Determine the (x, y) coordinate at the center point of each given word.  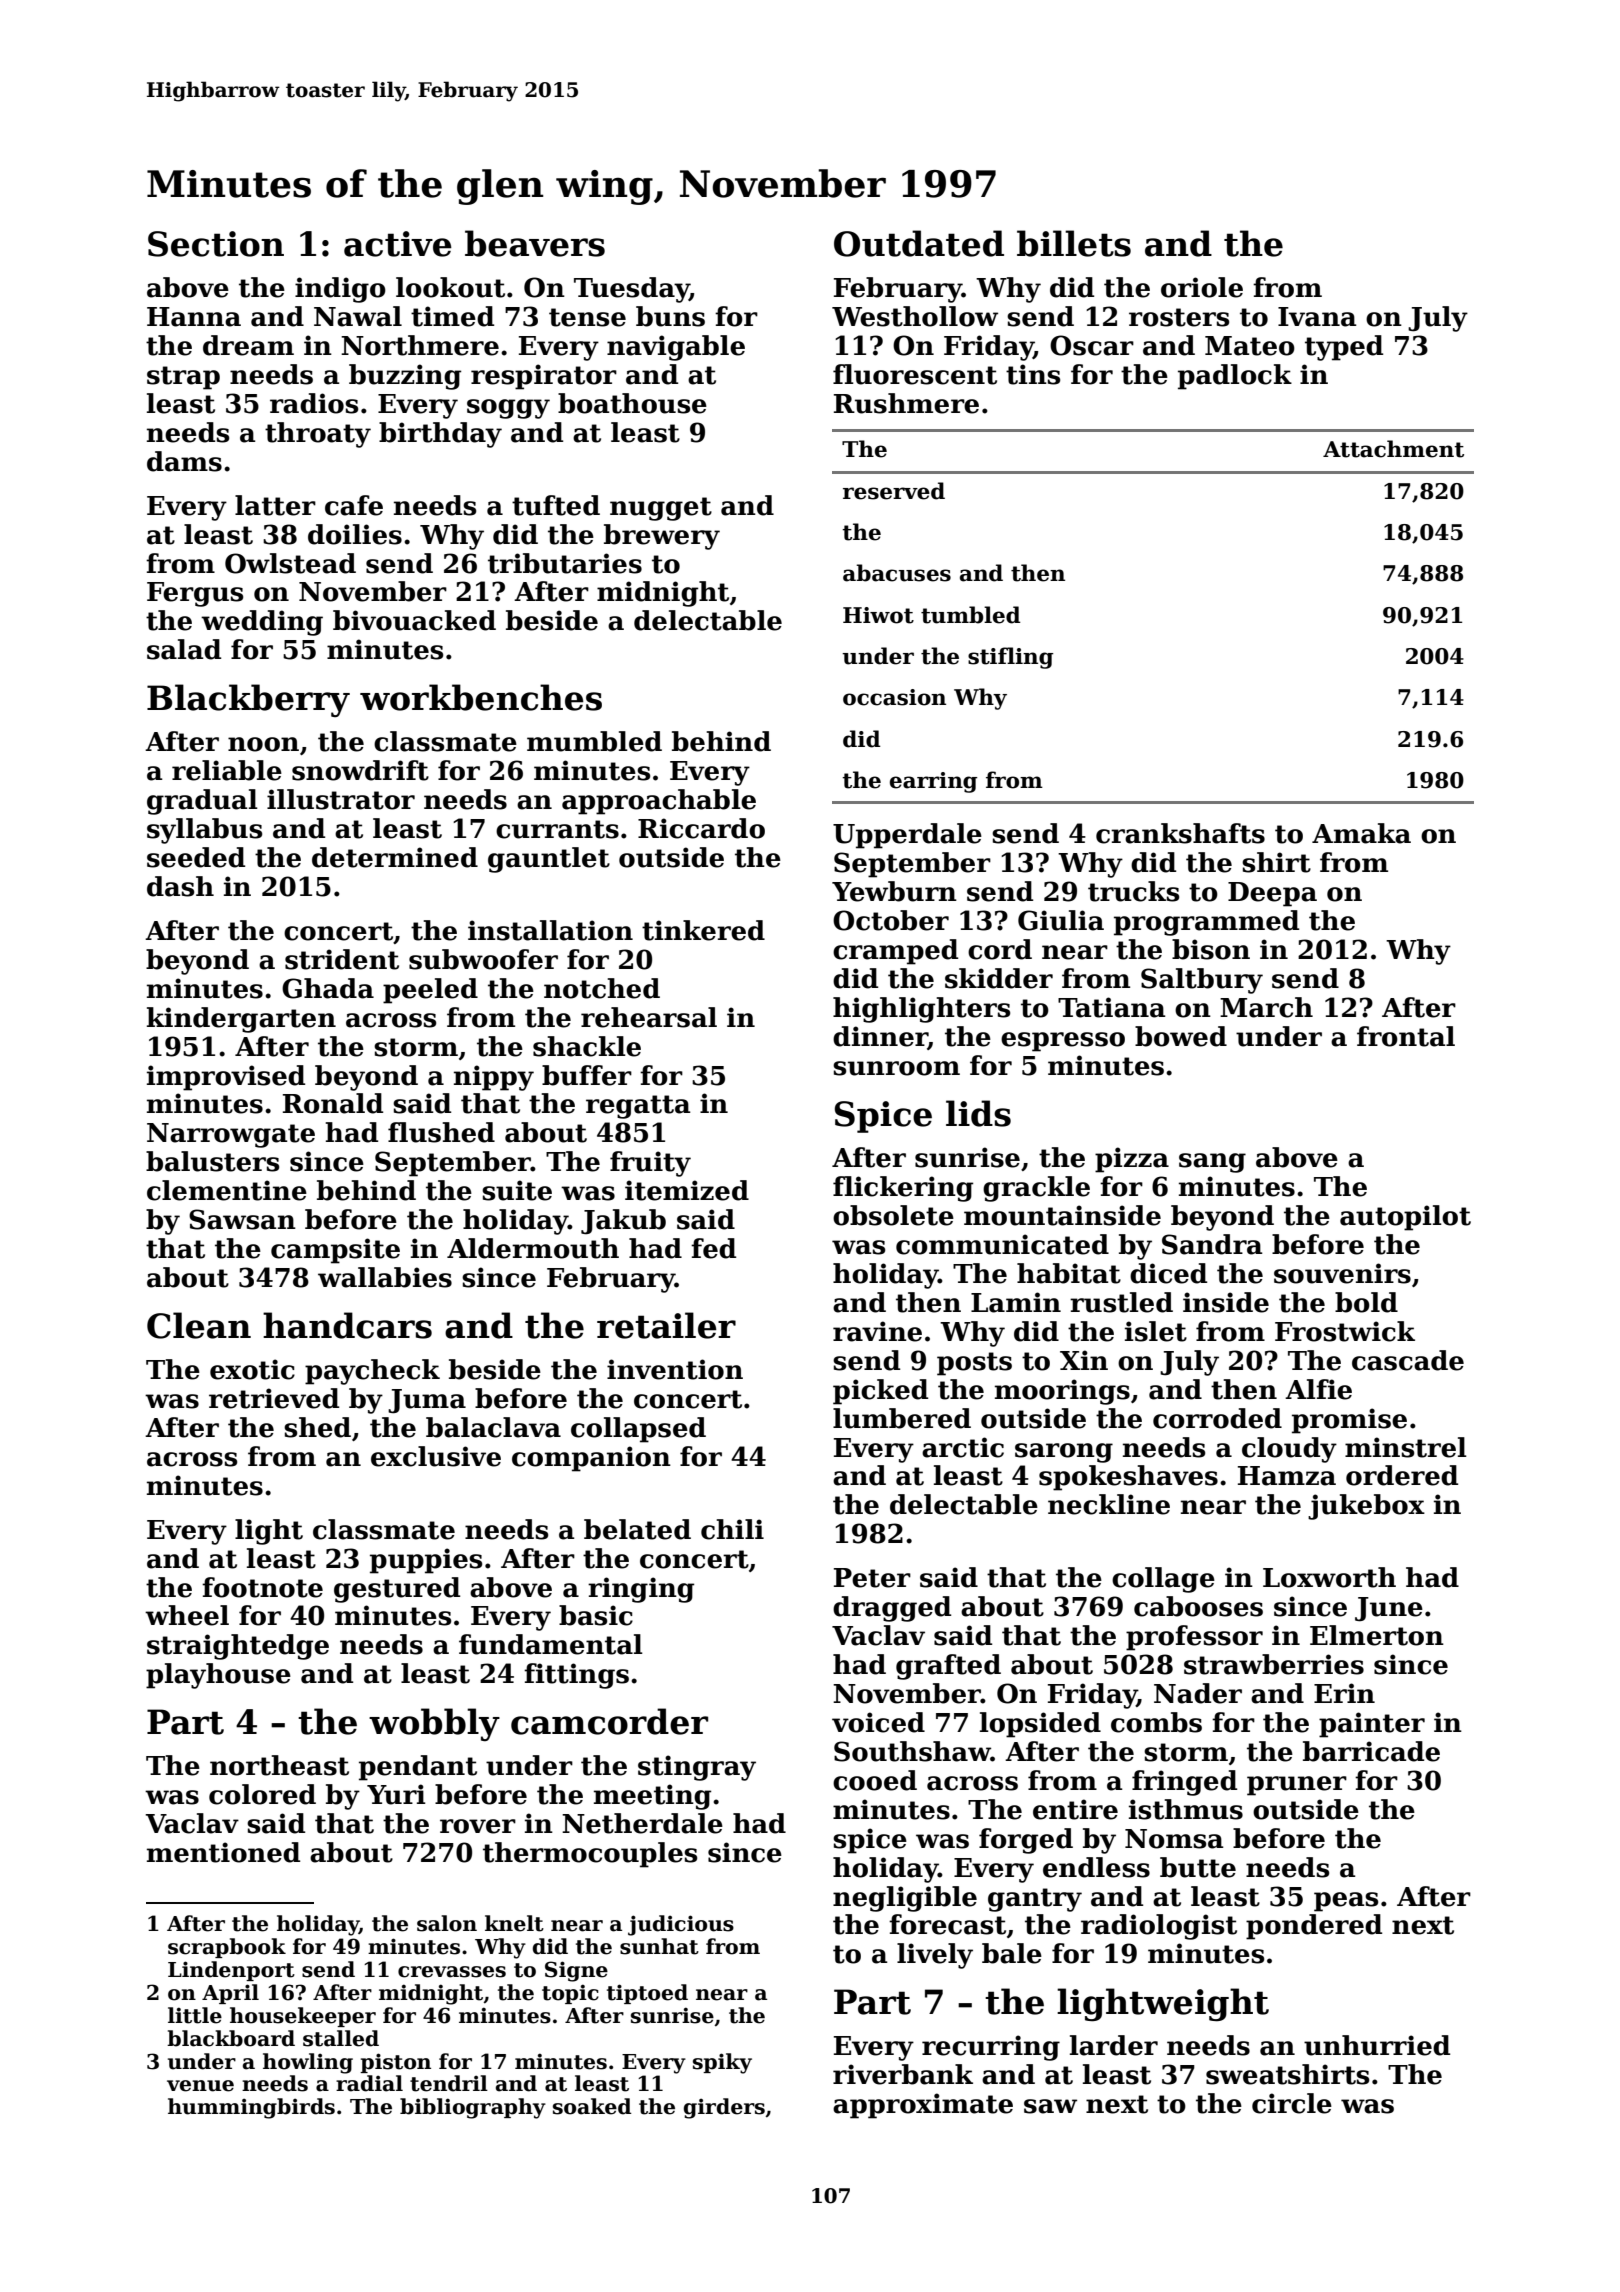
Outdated (919, 243)
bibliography (473, 2108)
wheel (187, 1615)
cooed (875, 1780)
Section (216, 244)
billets (1074, 243)
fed (713, 1248)
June (1389, 1609)
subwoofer (483, 959)
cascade (1408, 1360)
